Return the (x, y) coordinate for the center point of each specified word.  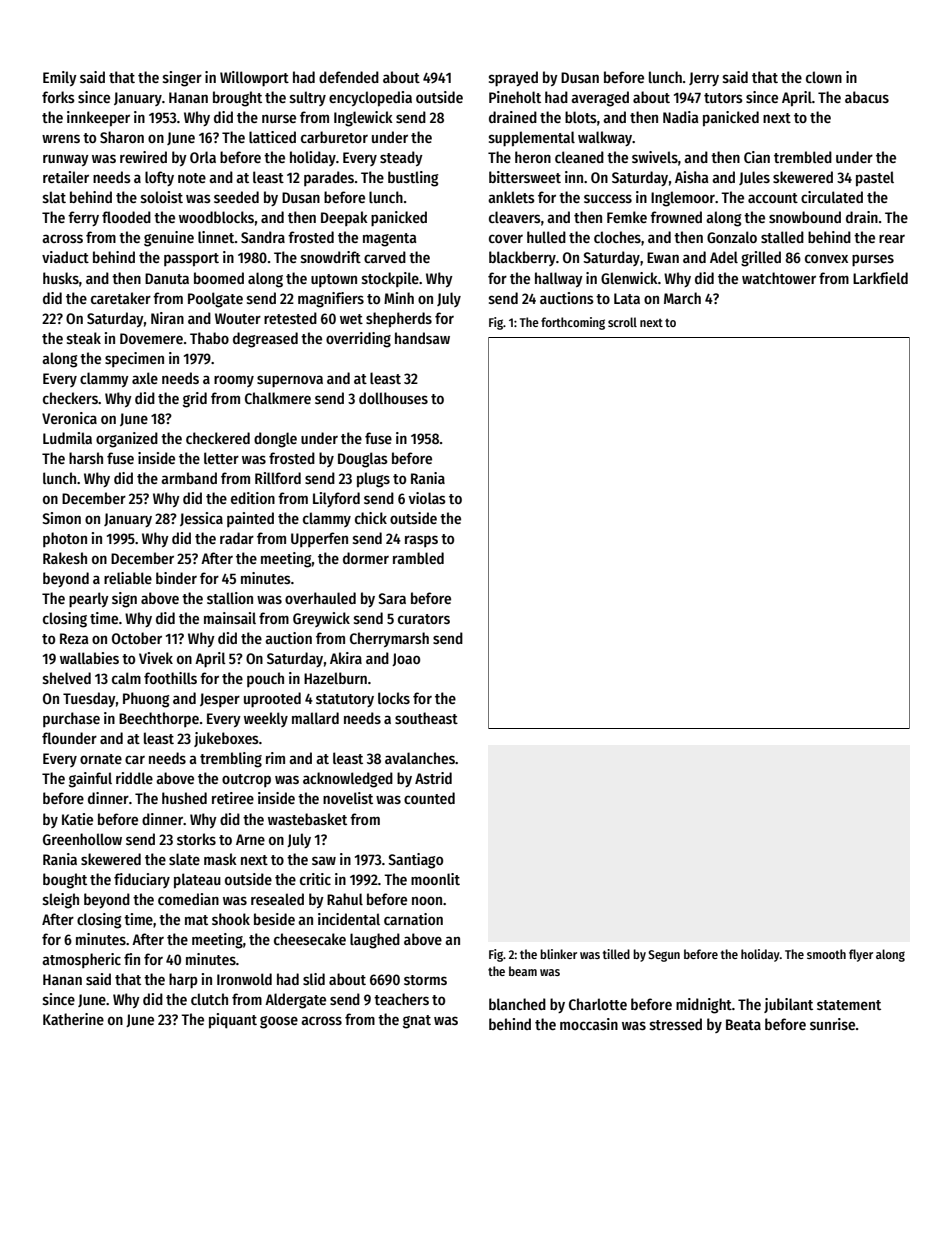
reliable (128, 578)
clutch (209, 999)
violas (427, 498)
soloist (162, 197)
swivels (655, 157)
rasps (421, 541)
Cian (757, 157)
